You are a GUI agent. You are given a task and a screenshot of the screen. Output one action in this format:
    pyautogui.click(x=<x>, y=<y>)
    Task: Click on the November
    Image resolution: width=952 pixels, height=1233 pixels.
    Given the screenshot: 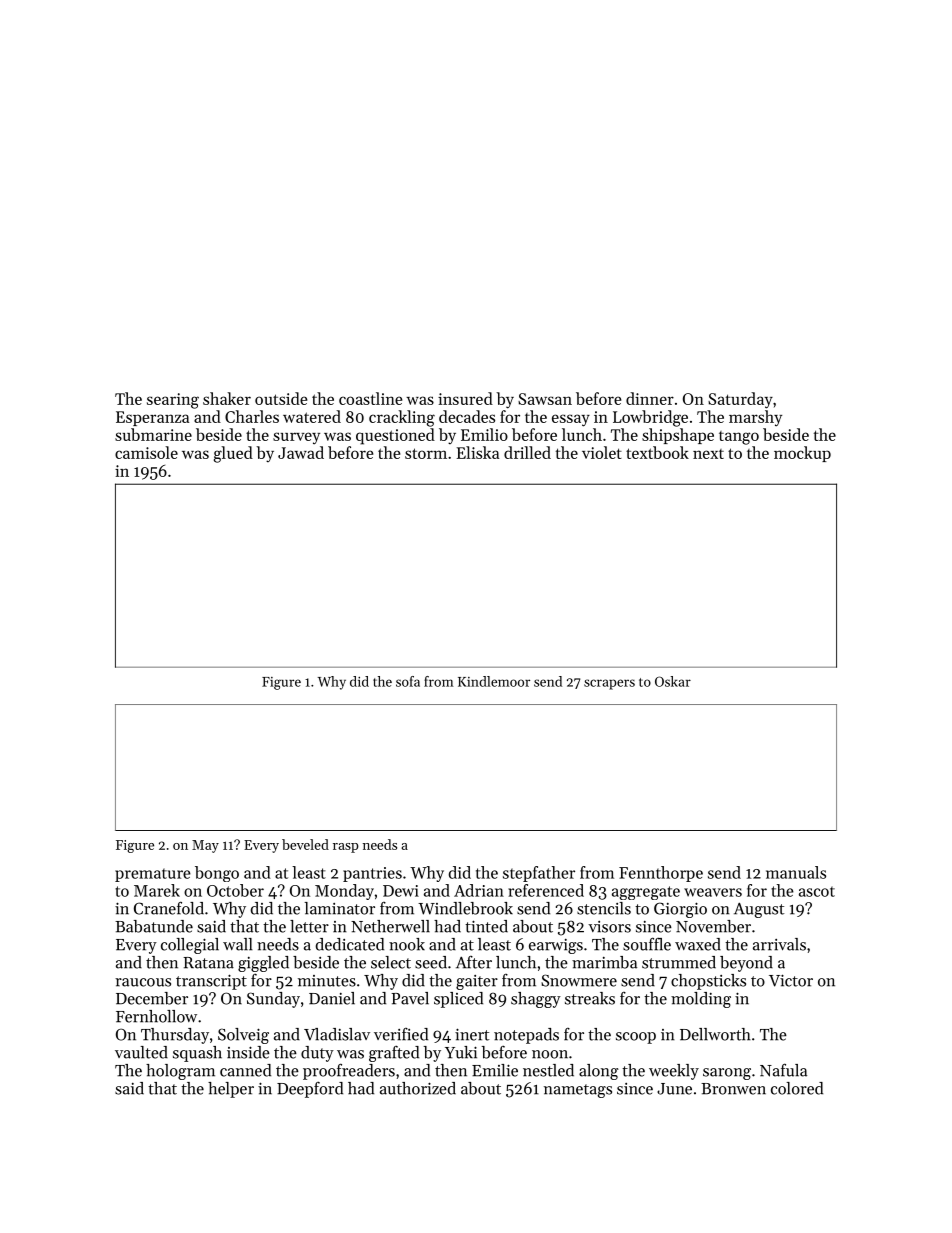 What is the action you would take?
    pyautogui.click(x=713, y=926)
